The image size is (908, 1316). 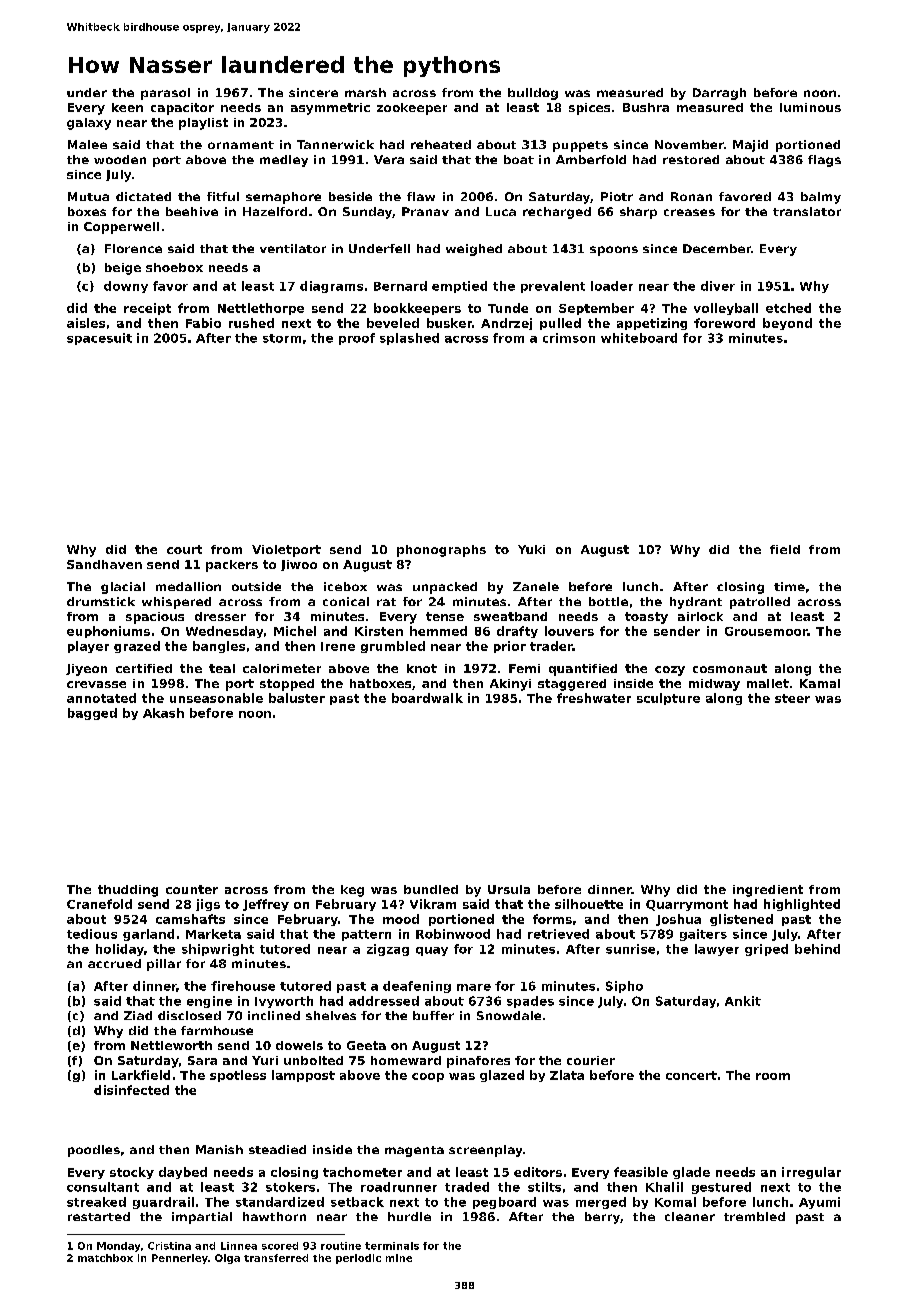 What do you see at coordinates (789, 586) in the page?
I see `time` at bounding box center [789, 586].
